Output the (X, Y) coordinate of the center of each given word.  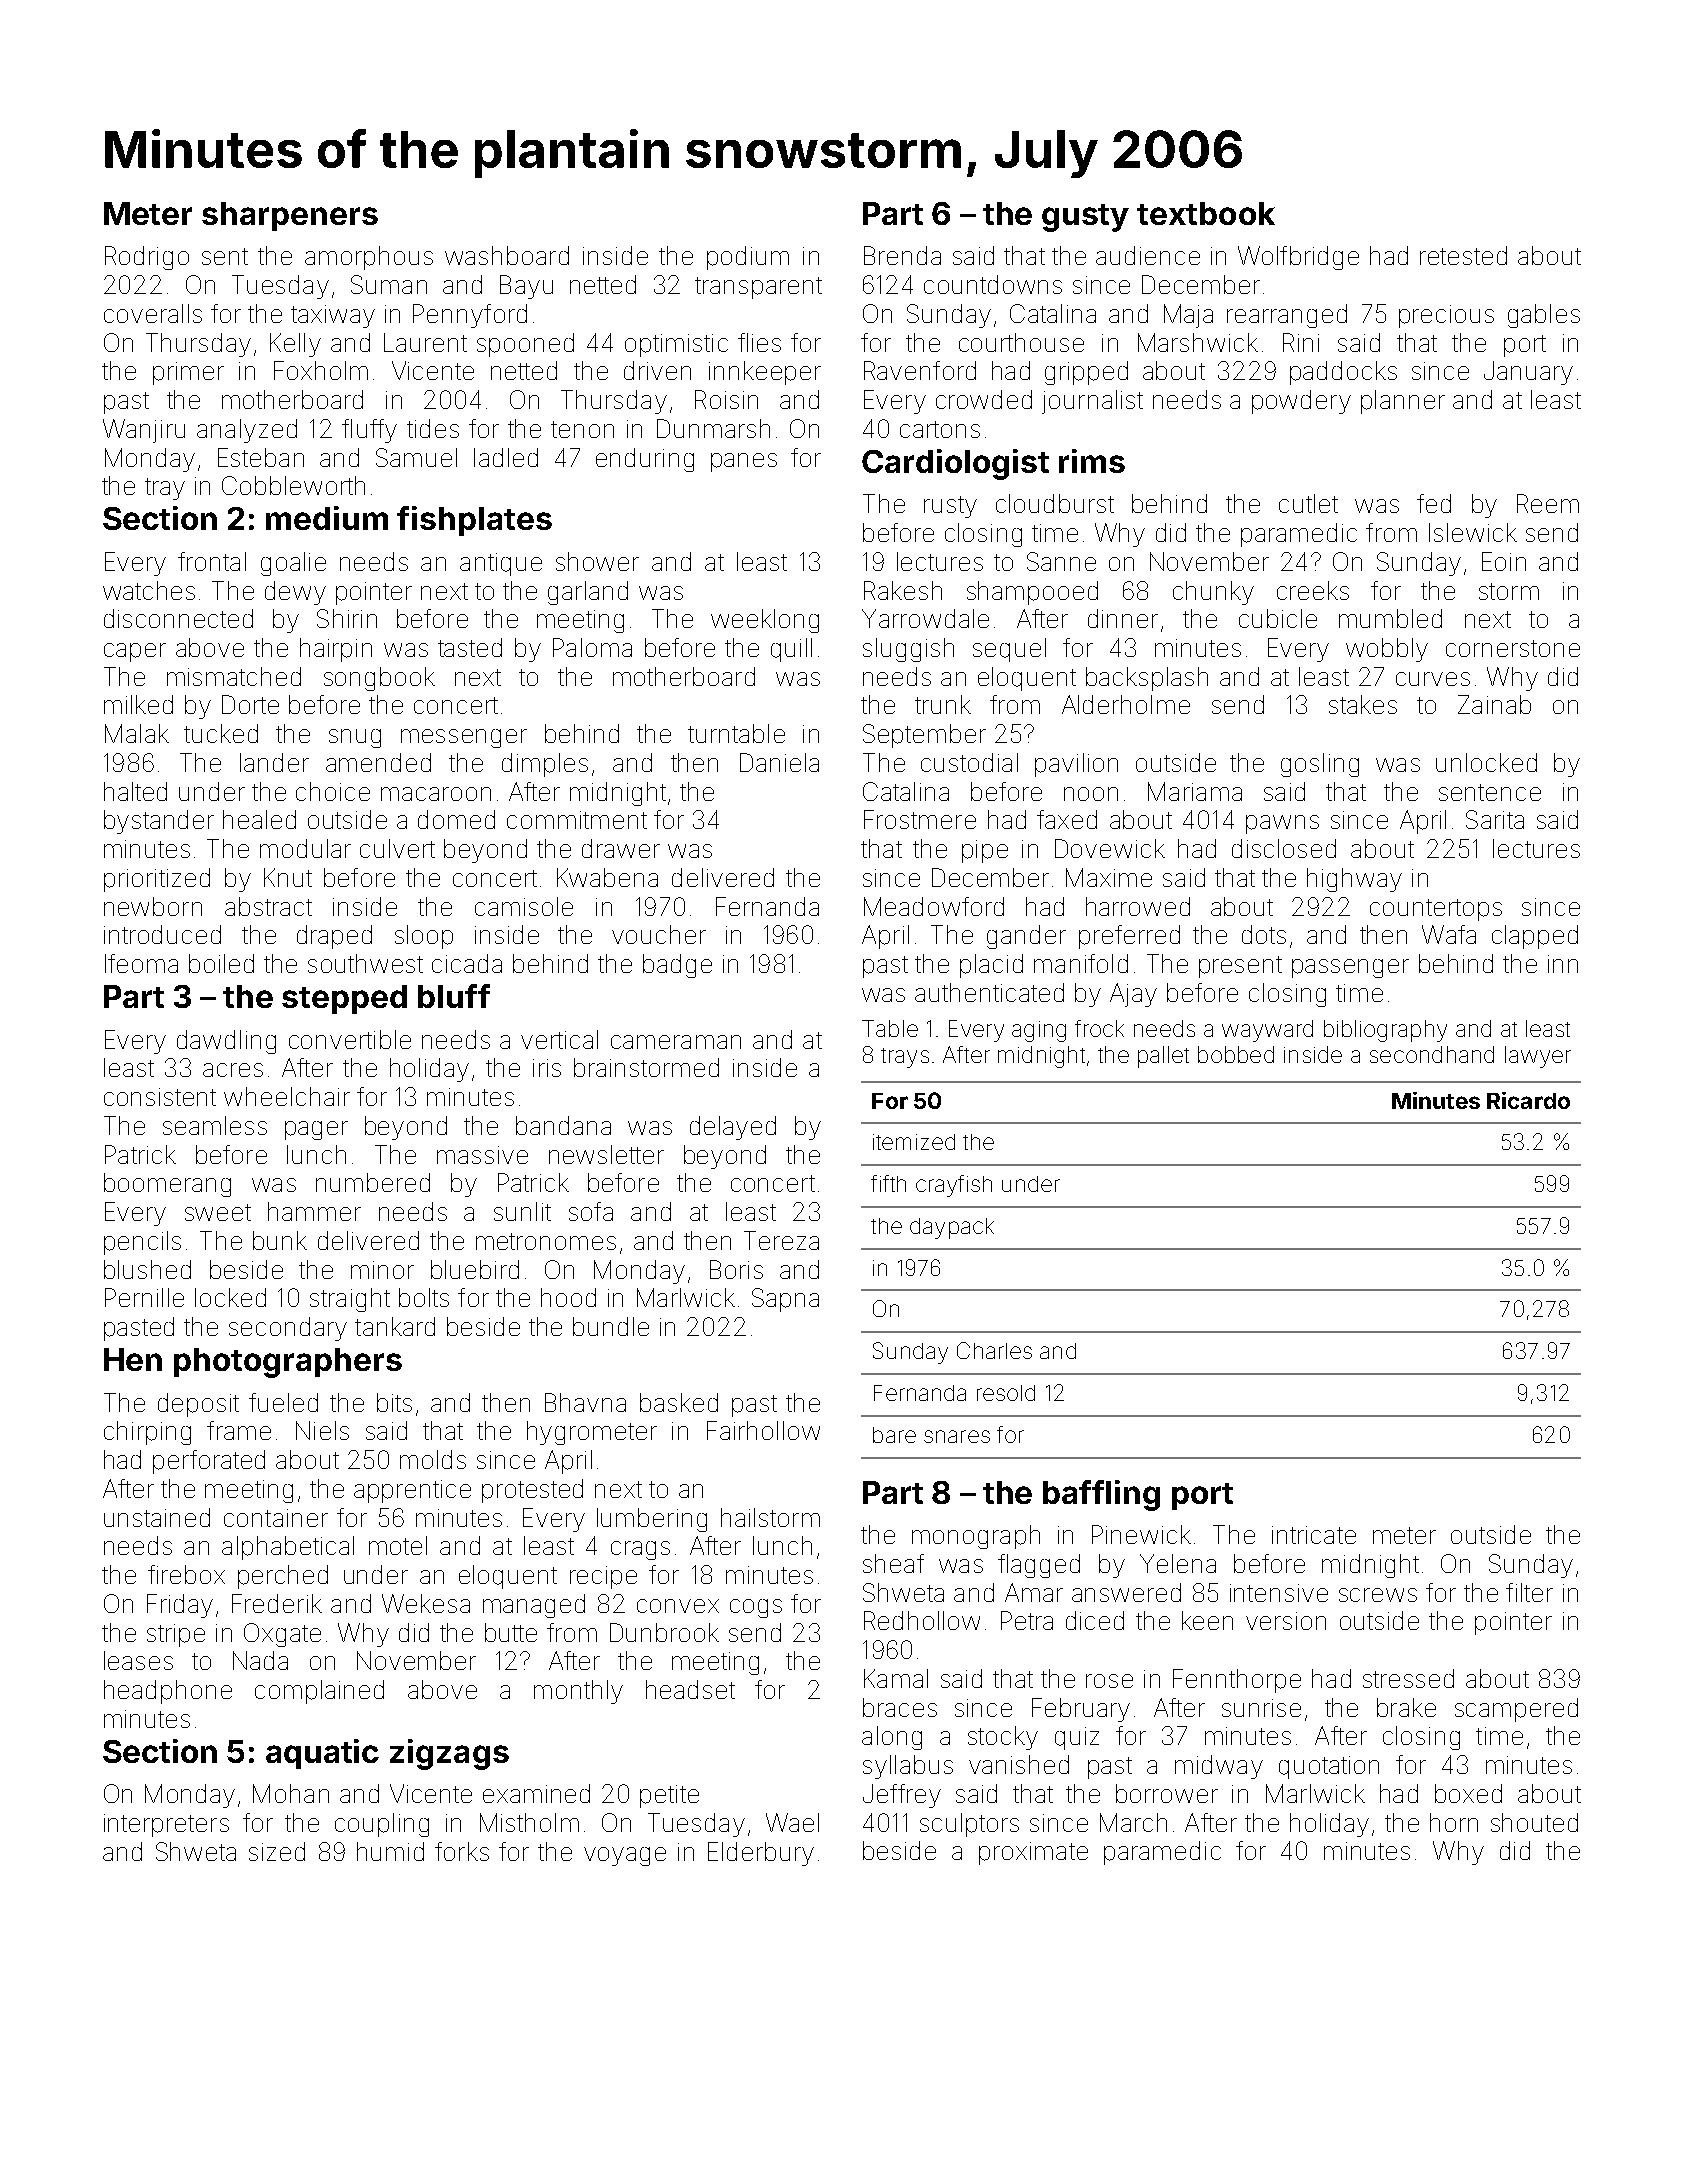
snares (957, 1436)
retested (1463, 255)
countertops (1436, 910)
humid (390, 1851)
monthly (578, 1692)
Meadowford (934, 906)
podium (748, 258)
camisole (524, 906)
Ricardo (1528, 1100)
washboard (507, 255)
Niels (322, 1430)
